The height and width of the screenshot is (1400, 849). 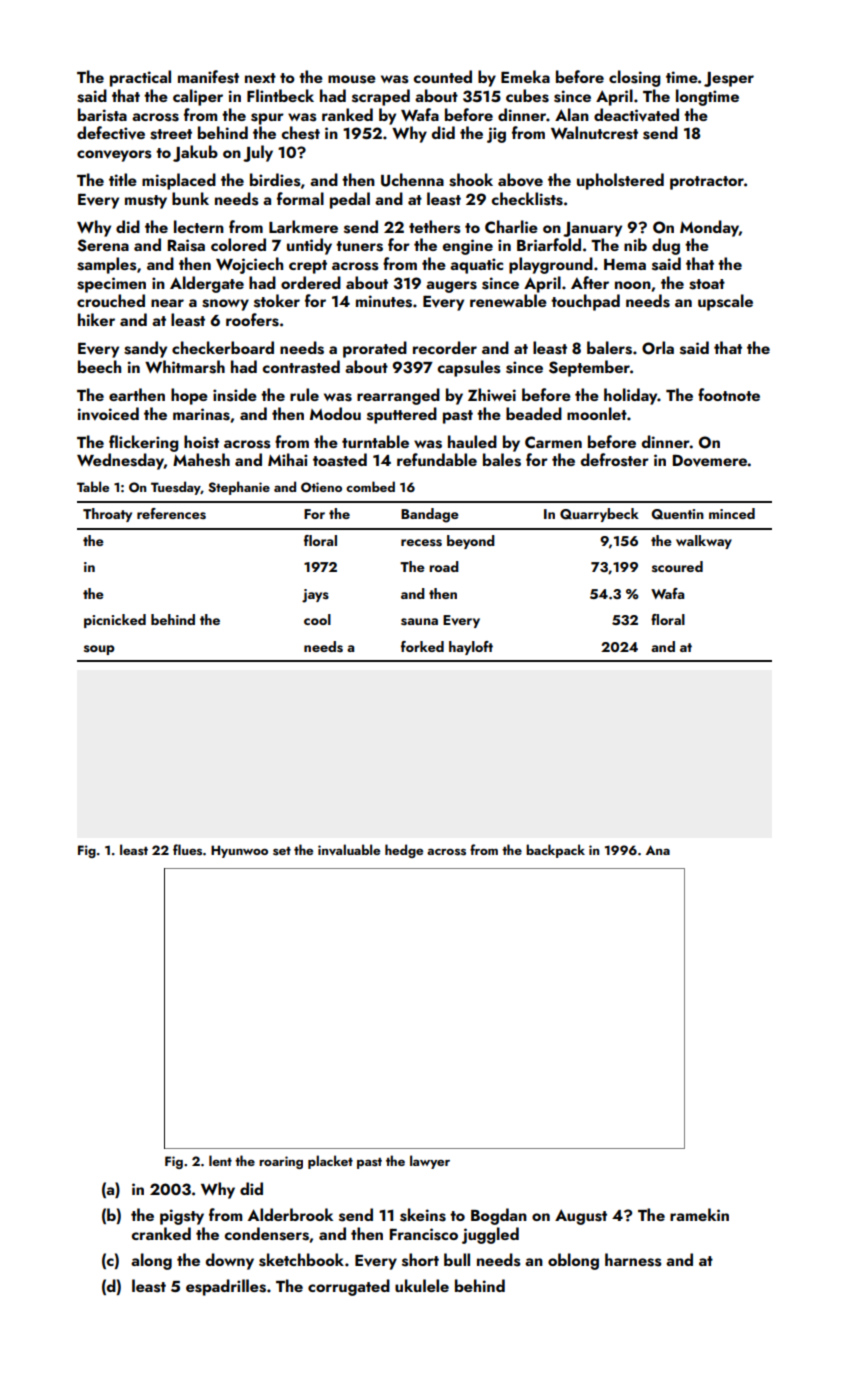 What do you see at coordinates (208, 77) in the screenshot?
I see `manifest` at bounding box center [208, 77].
